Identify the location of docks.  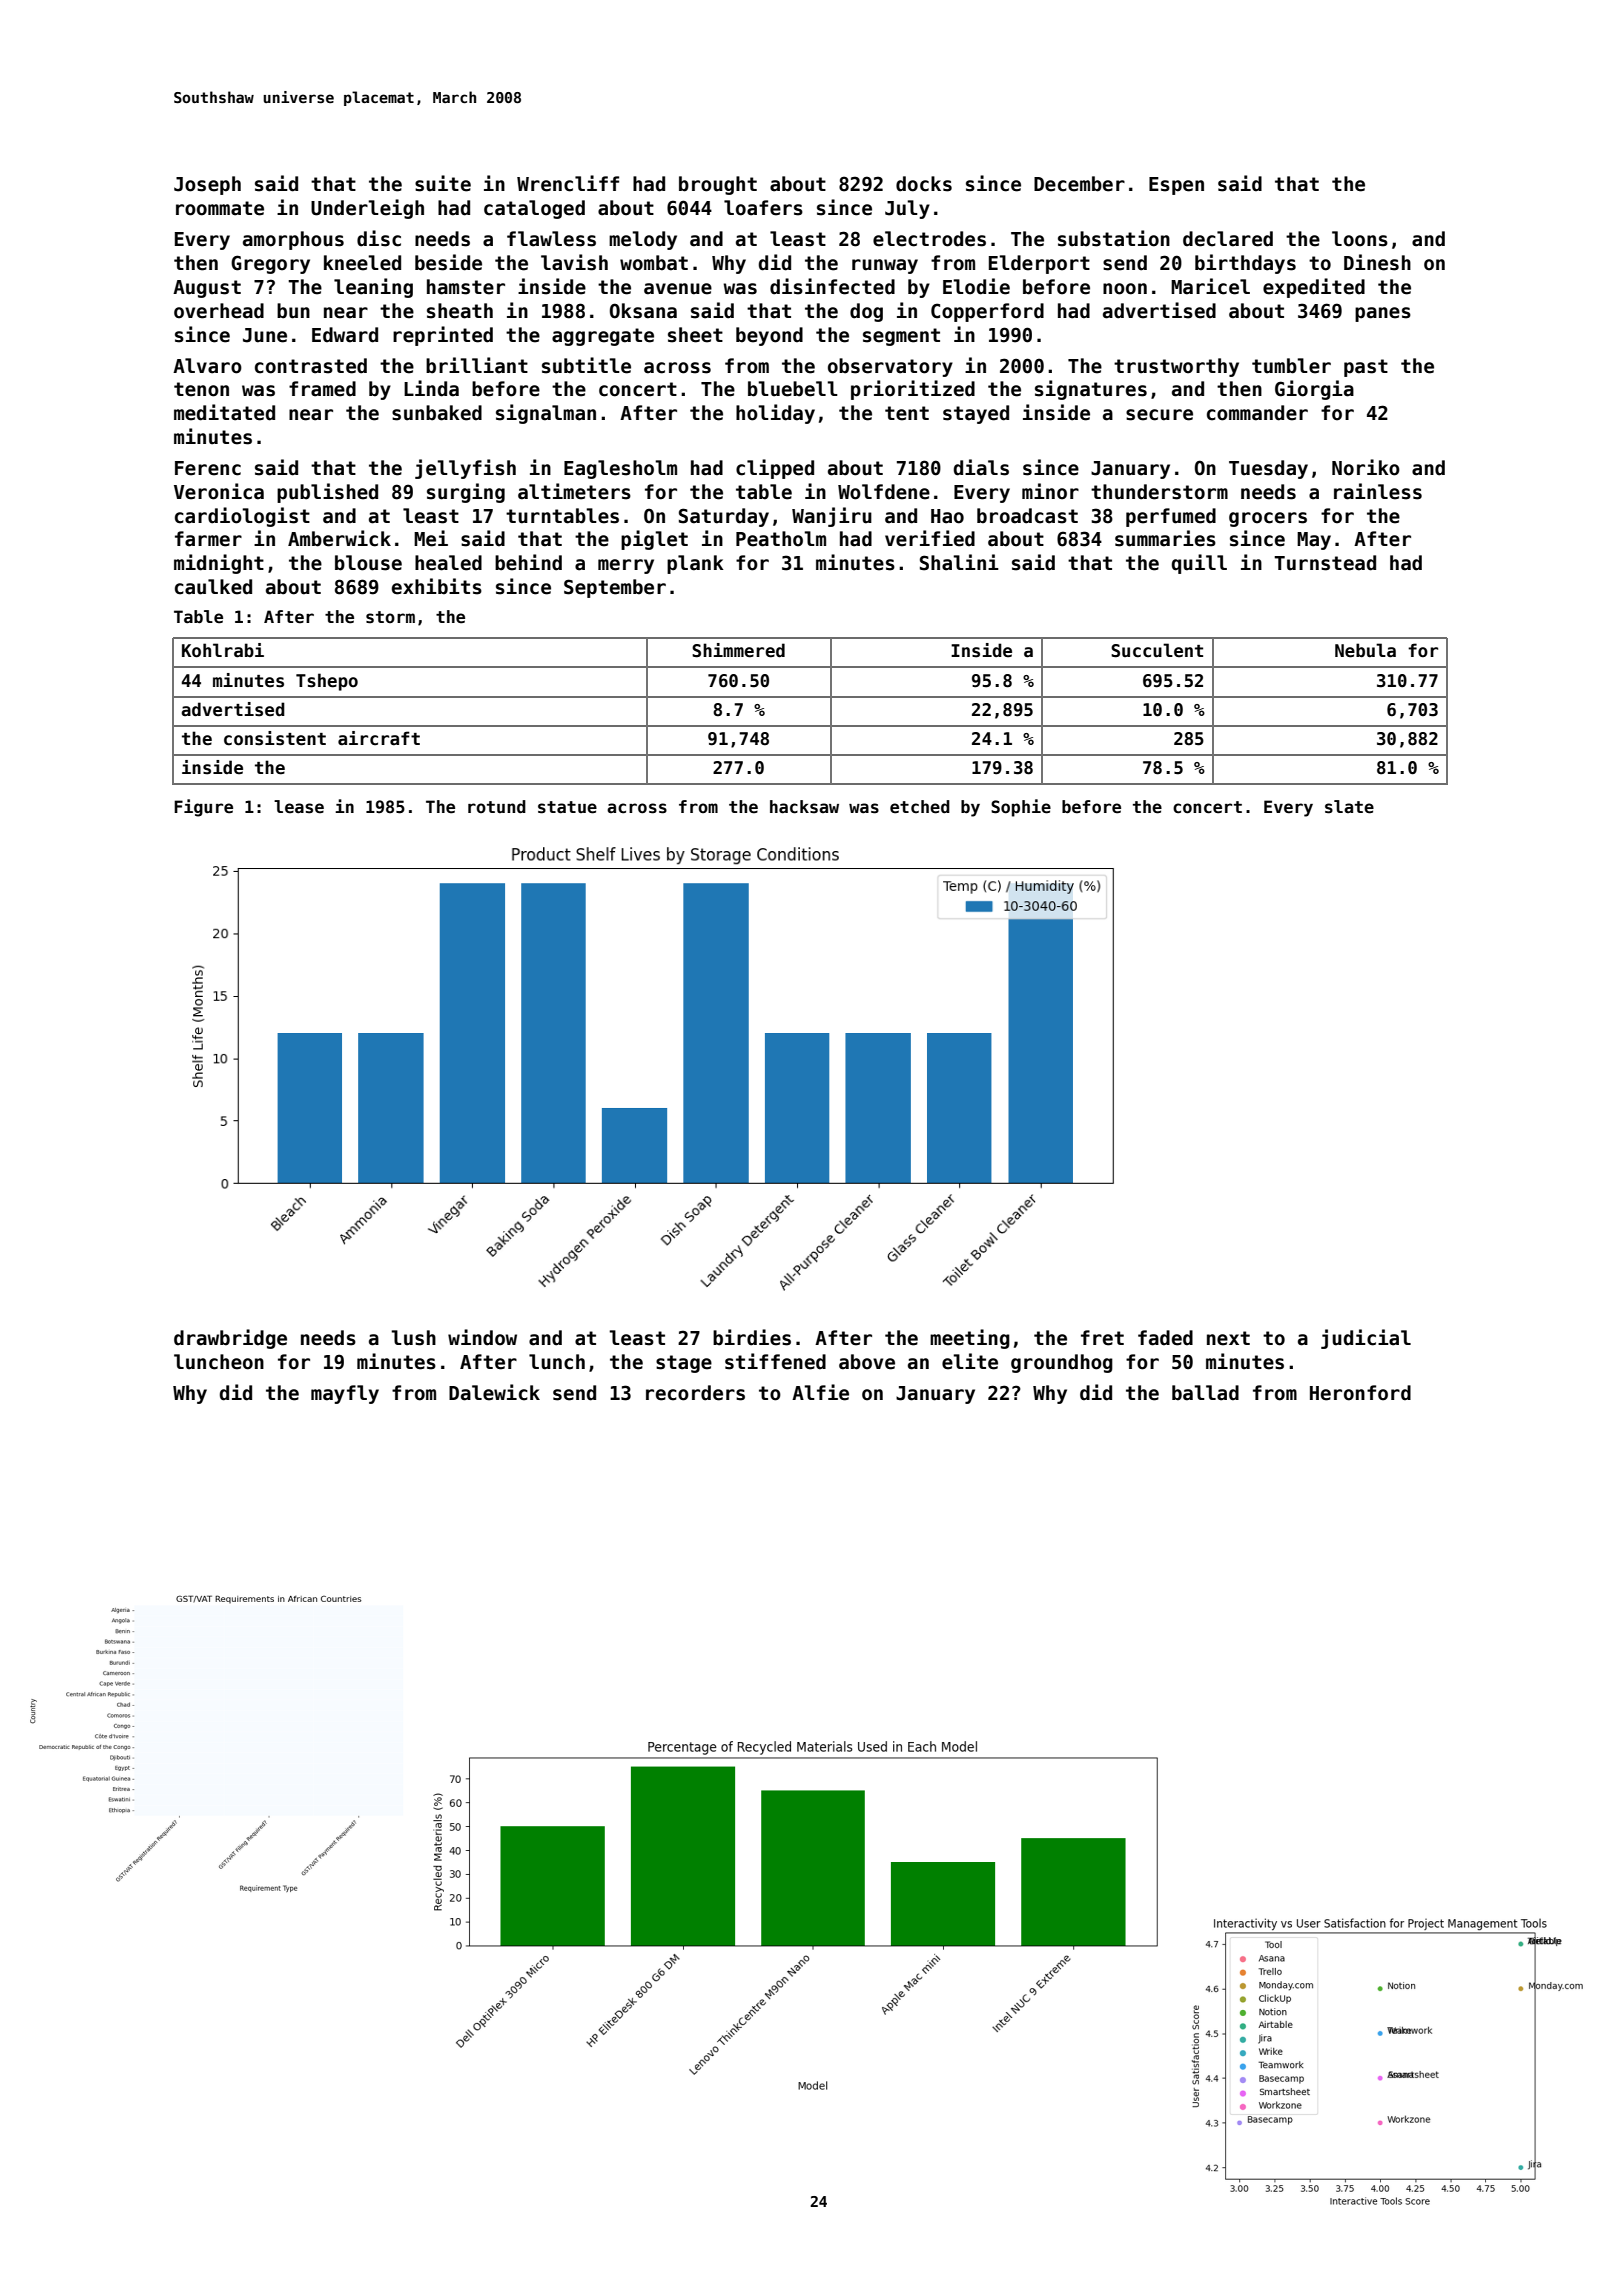
(924, 184).
